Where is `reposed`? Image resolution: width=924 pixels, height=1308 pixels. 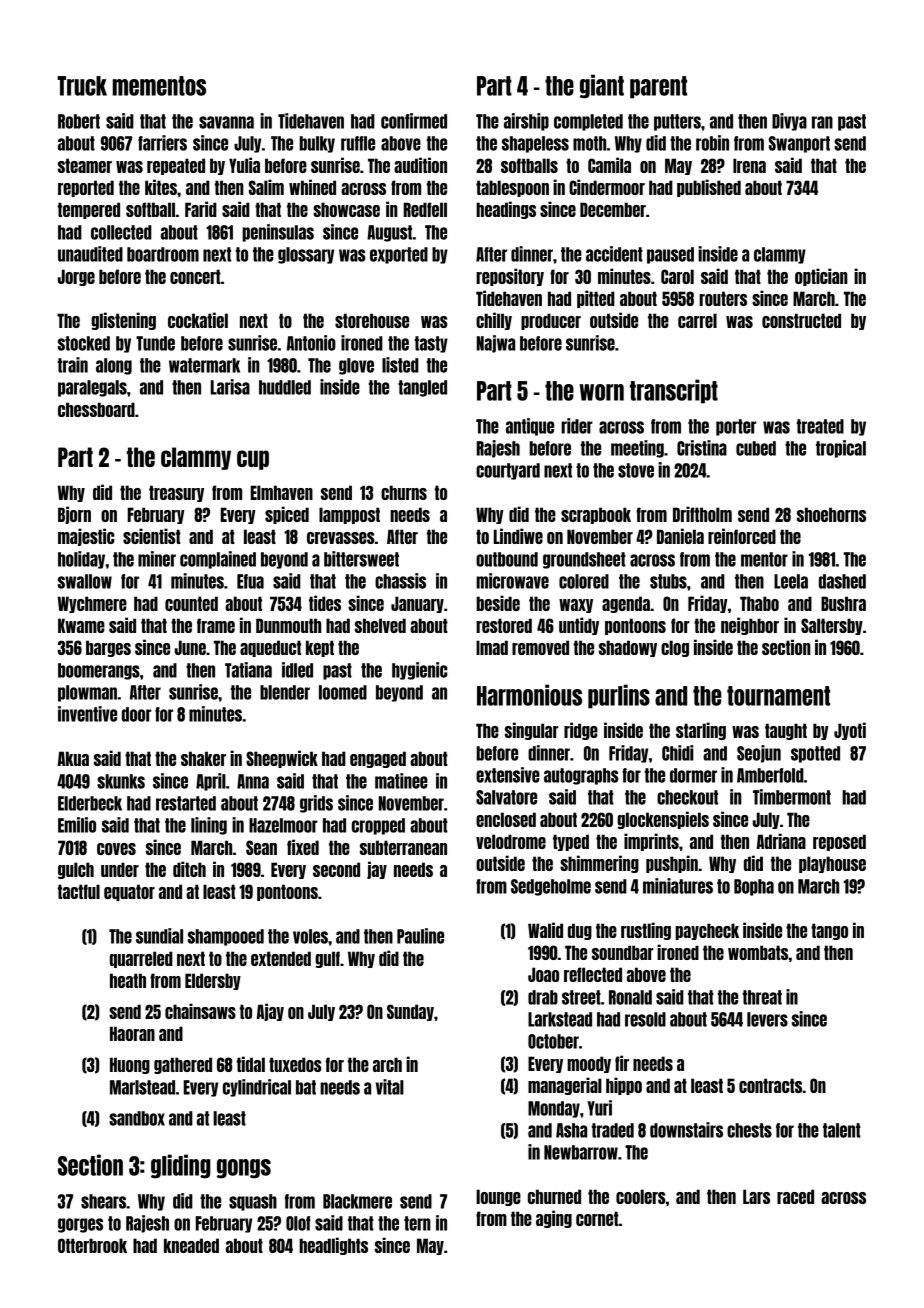 reposed is located at coordinates (839, 842).
